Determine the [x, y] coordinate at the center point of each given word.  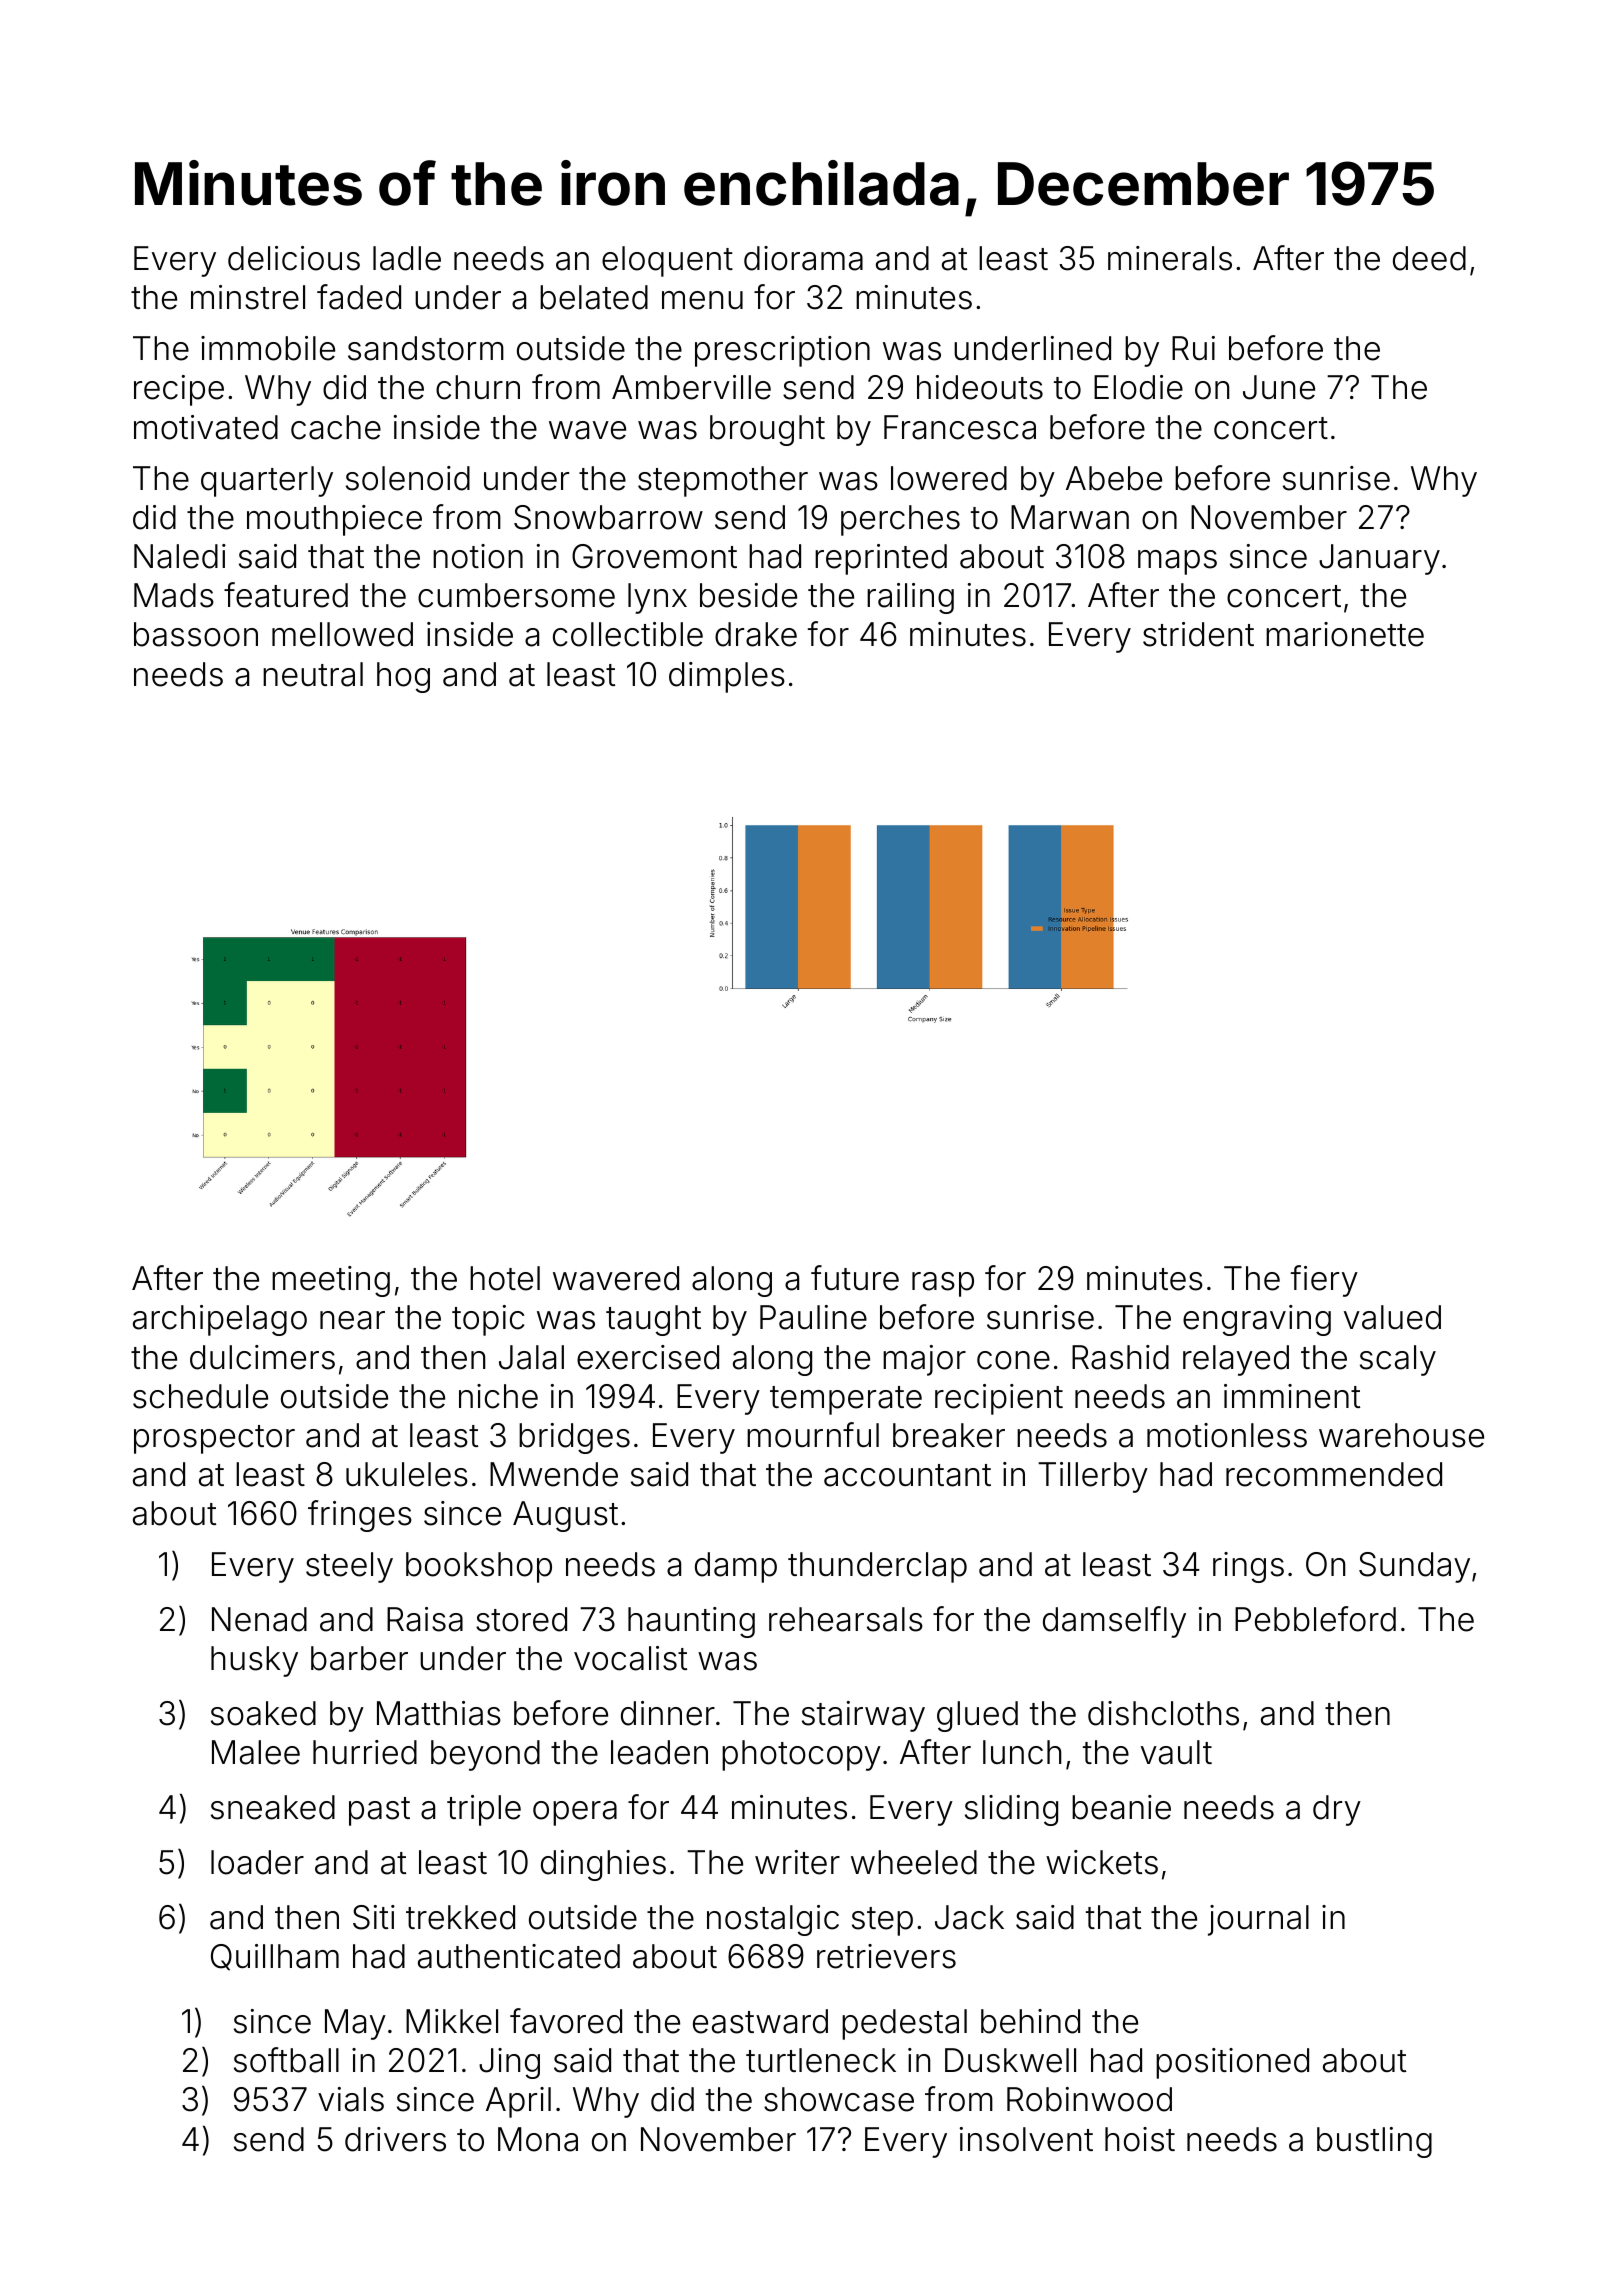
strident [1198, 634]
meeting [331, 1281]
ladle [407, 258]
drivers [395, 2139]
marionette [1345, 634]
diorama [803, 258]
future [855, 1278]
